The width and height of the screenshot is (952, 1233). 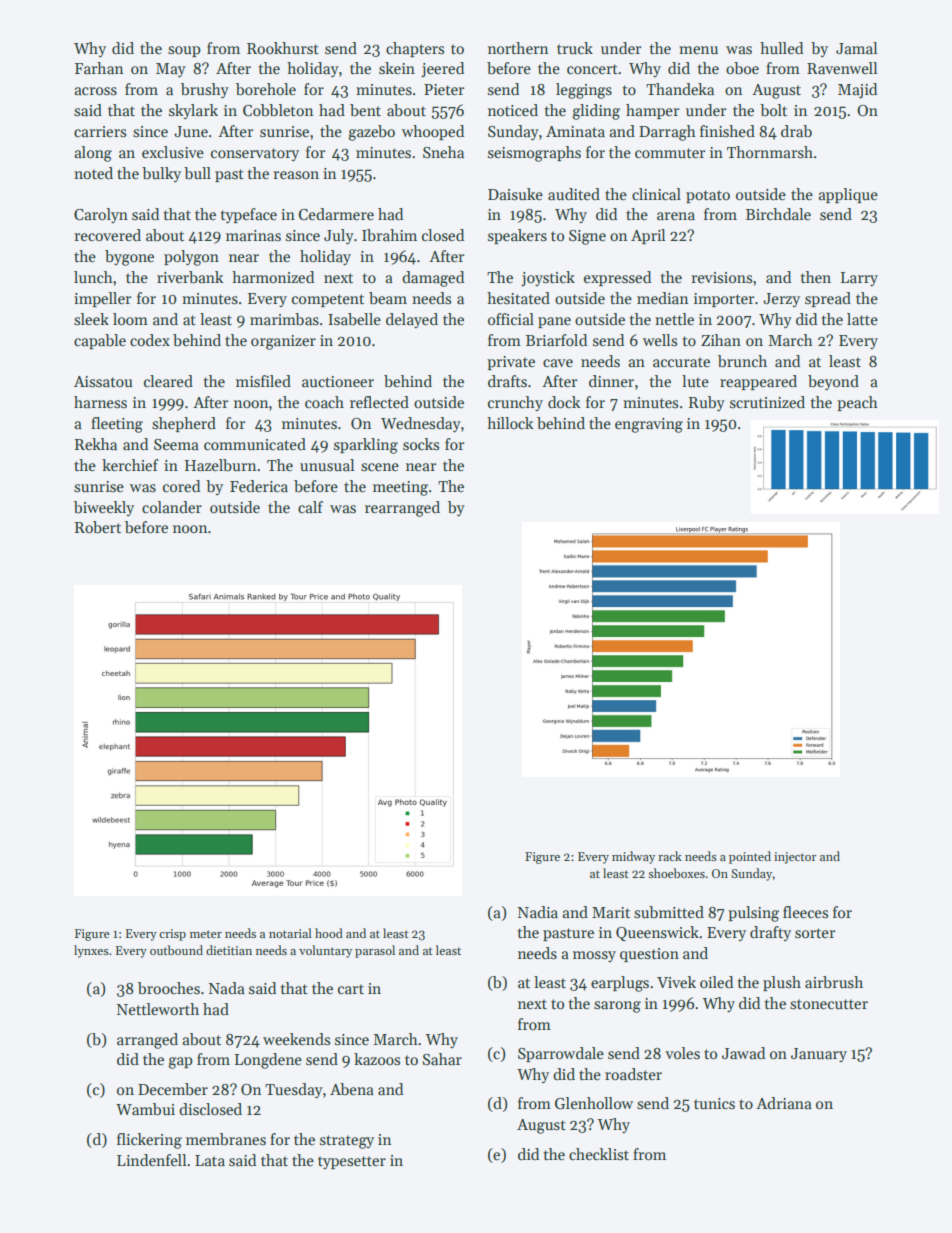 I want to click on meeting, so click(x=400, y=488).
